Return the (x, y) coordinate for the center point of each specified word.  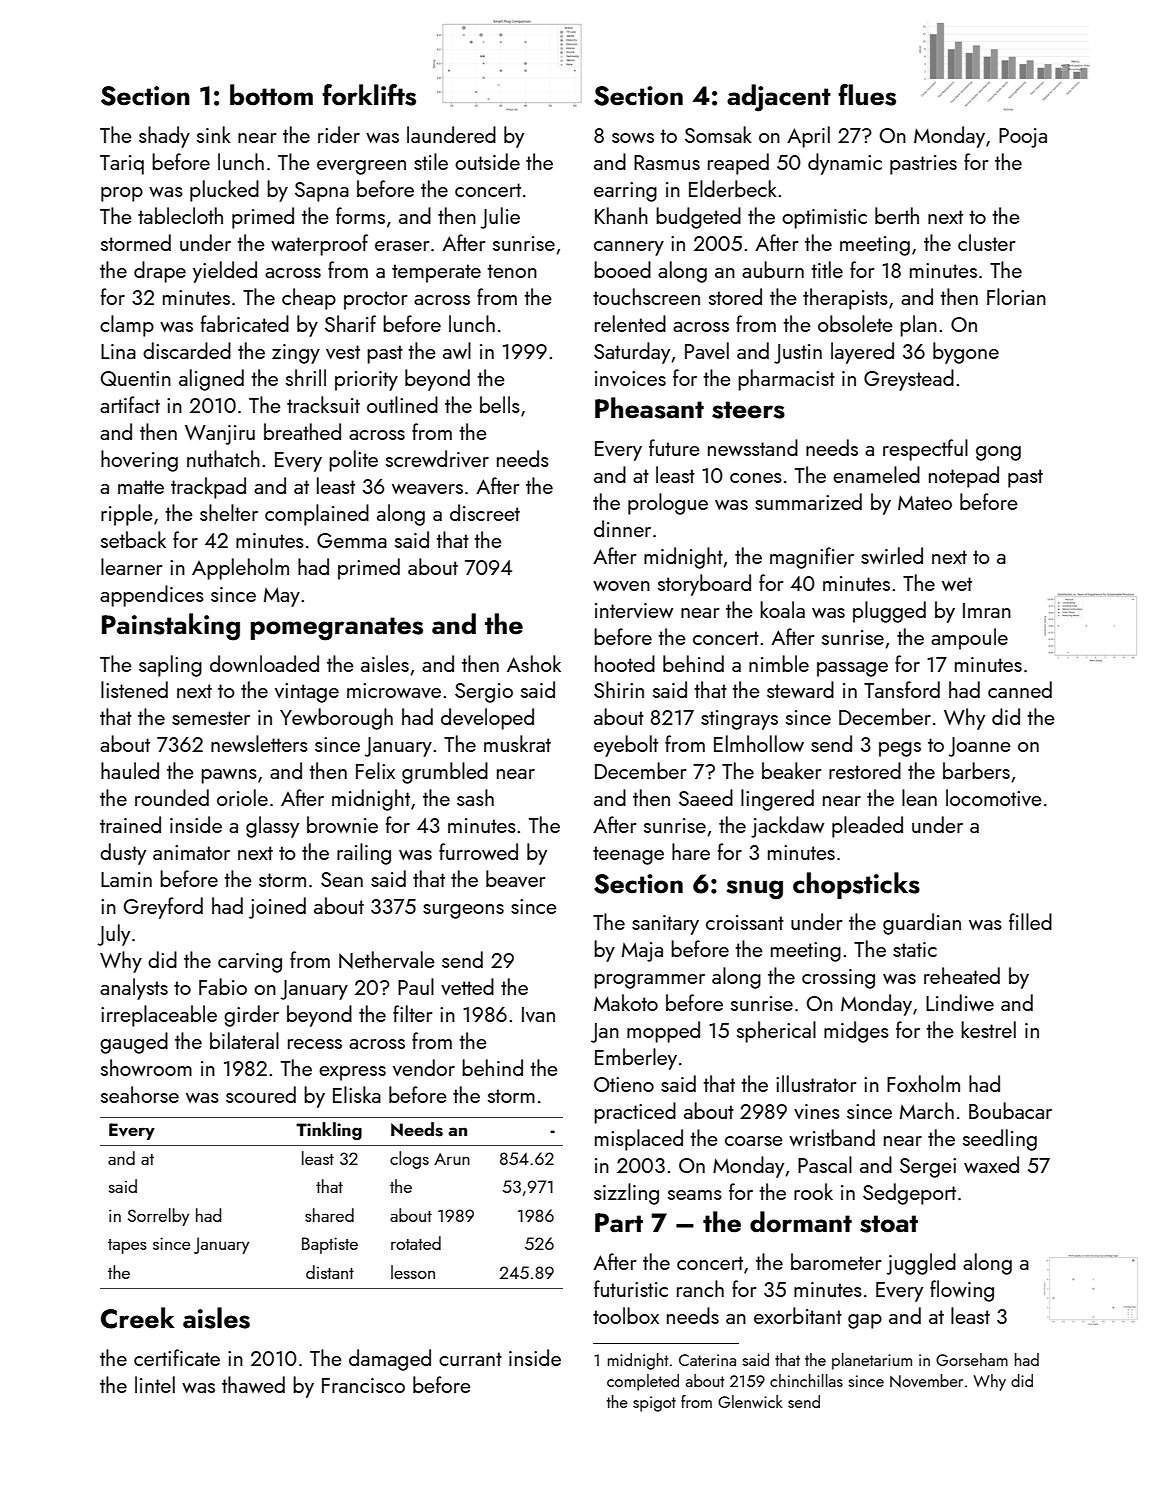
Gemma (352, 540)
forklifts (369, 95)
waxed (991, 1164)
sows (633, 138)
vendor (424, 1067)
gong (998, 453)
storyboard (704, 585)
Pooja (1023, 138)
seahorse (140, 1094)
